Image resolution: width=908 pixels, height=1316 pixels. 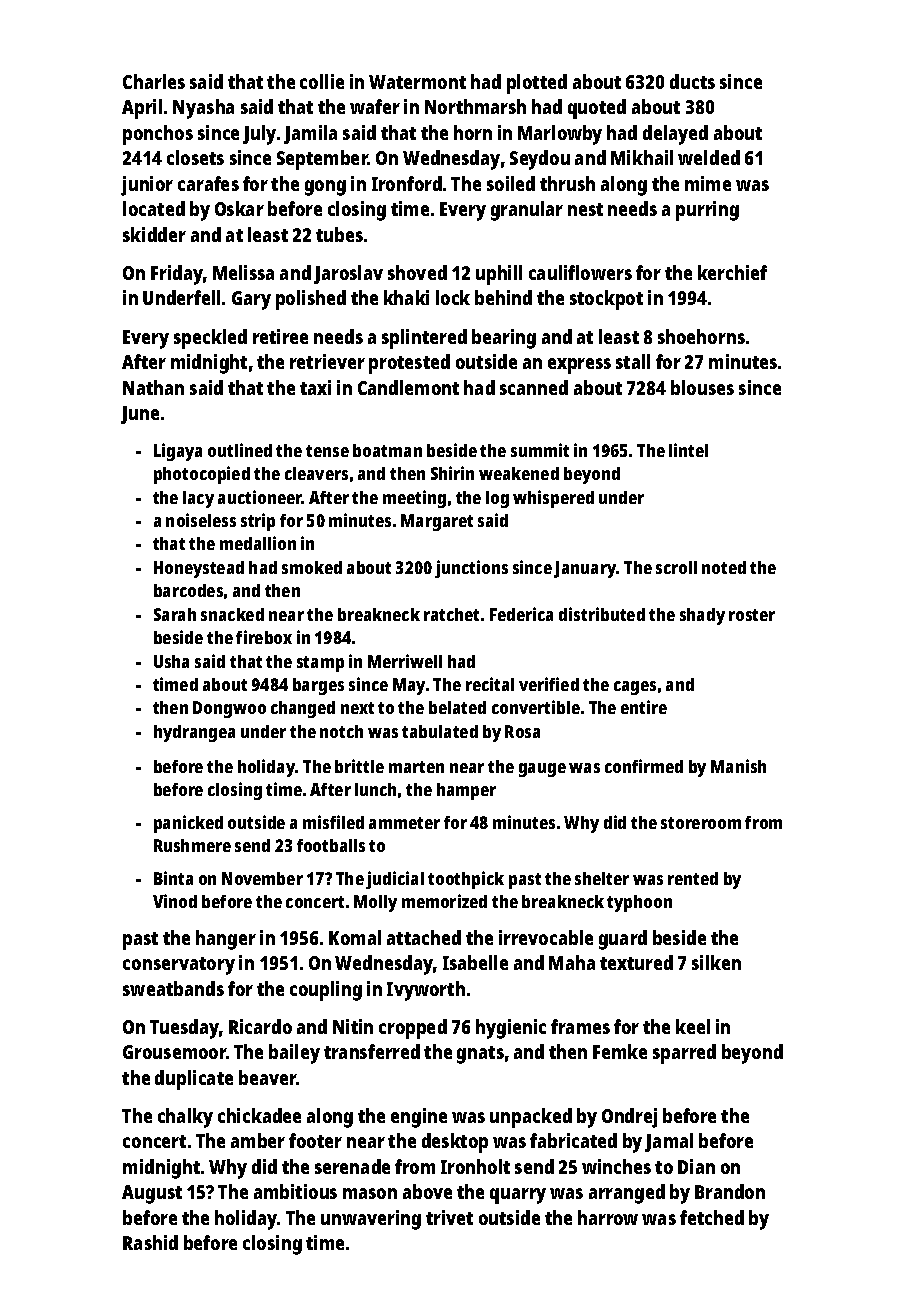 What do you see at coordinates (154, 81) in the screenshot?
I see `Charles` at bounding box center [154, 81].
